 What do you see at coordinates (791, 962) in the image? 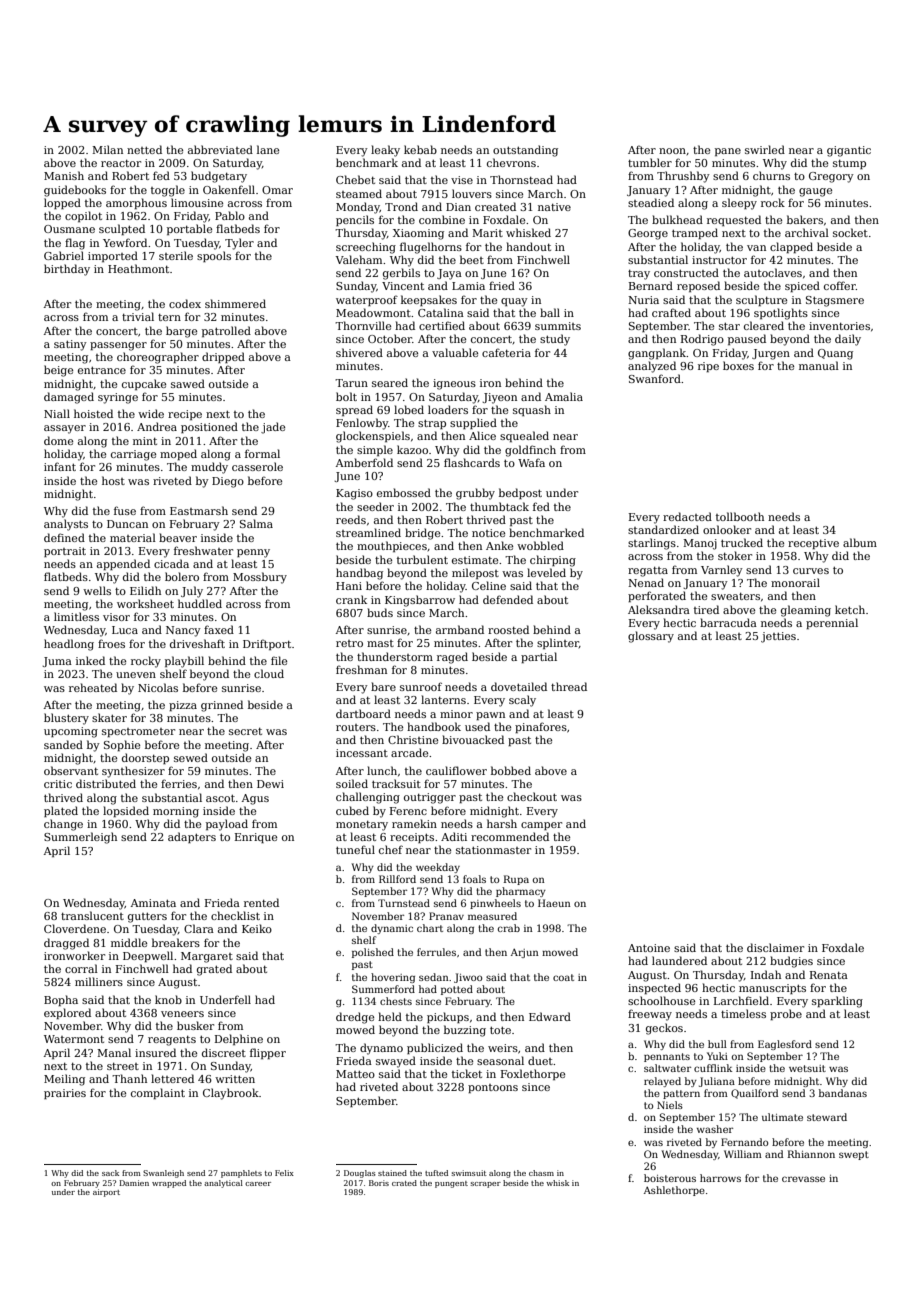
I see `budgies` at bounding box center [791, 962].
